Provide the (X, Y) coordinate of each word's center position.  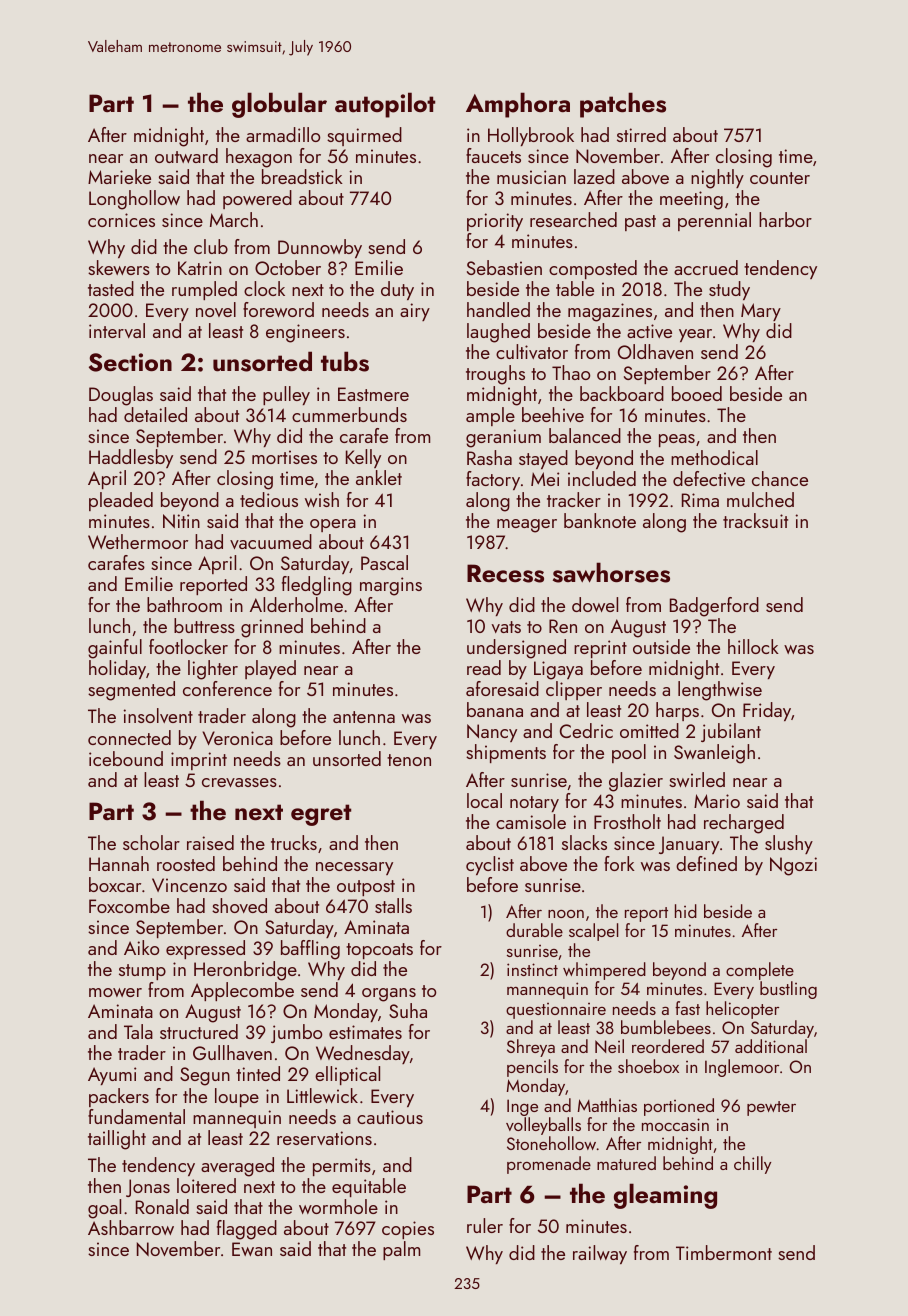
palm (401, 1250)
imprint (199, 761)
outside (661, 646)
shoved (239, 905)
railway (600, 1254)
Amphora (518, 105)
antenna (364, 717)
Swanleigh (714, 754)
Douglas (121, 396)
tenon (409, 760)
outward (186, 155)
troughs (495, 375)
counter (780, 178)
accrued (706, 267)
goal (104, 1209)
